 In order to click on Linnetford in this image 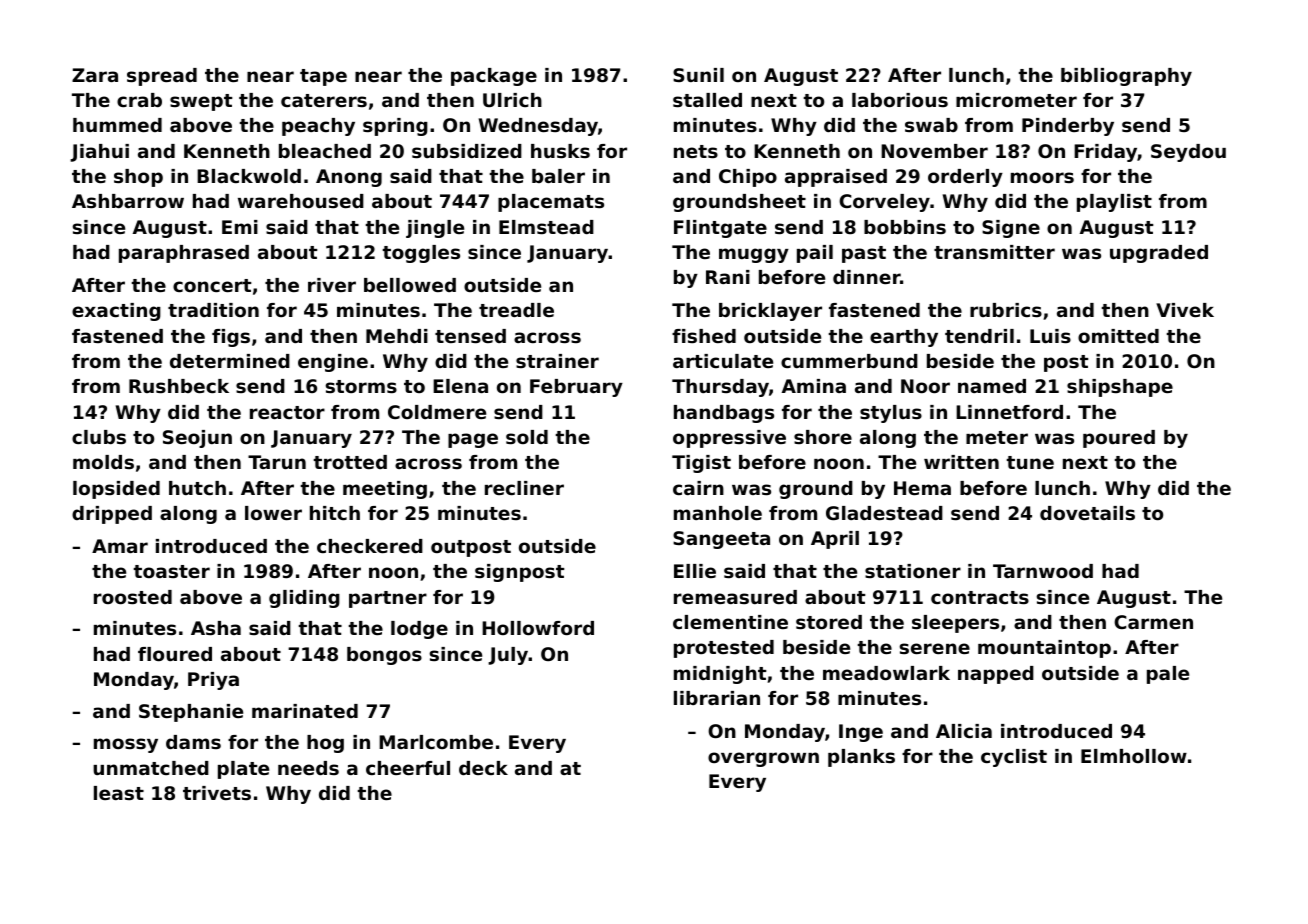, I will do `click(1009, 412)`.
